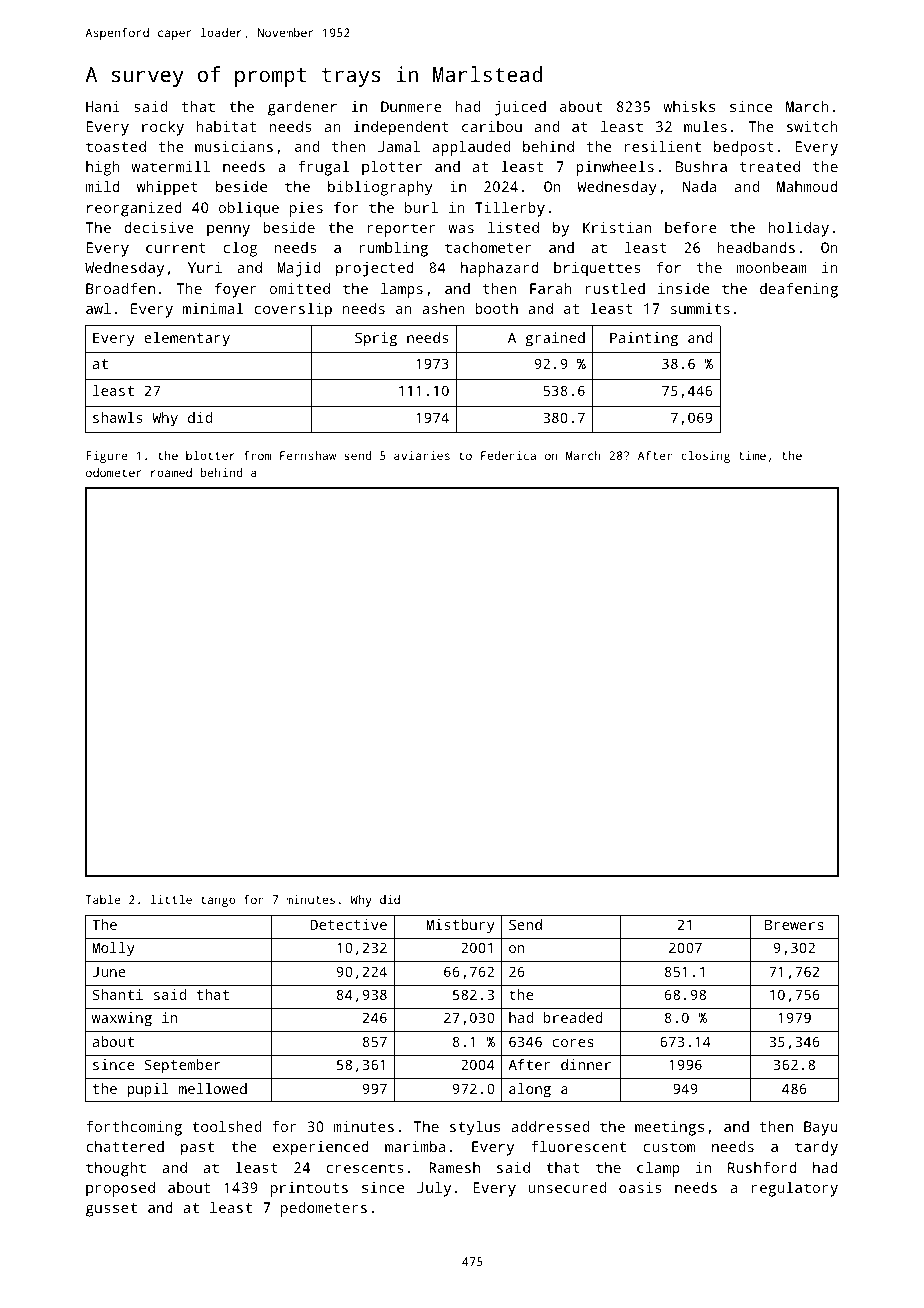 This page has width=924, height=1308. Describe the element at coordinates (689, 106) in the page. I see `whisks` at that location.
